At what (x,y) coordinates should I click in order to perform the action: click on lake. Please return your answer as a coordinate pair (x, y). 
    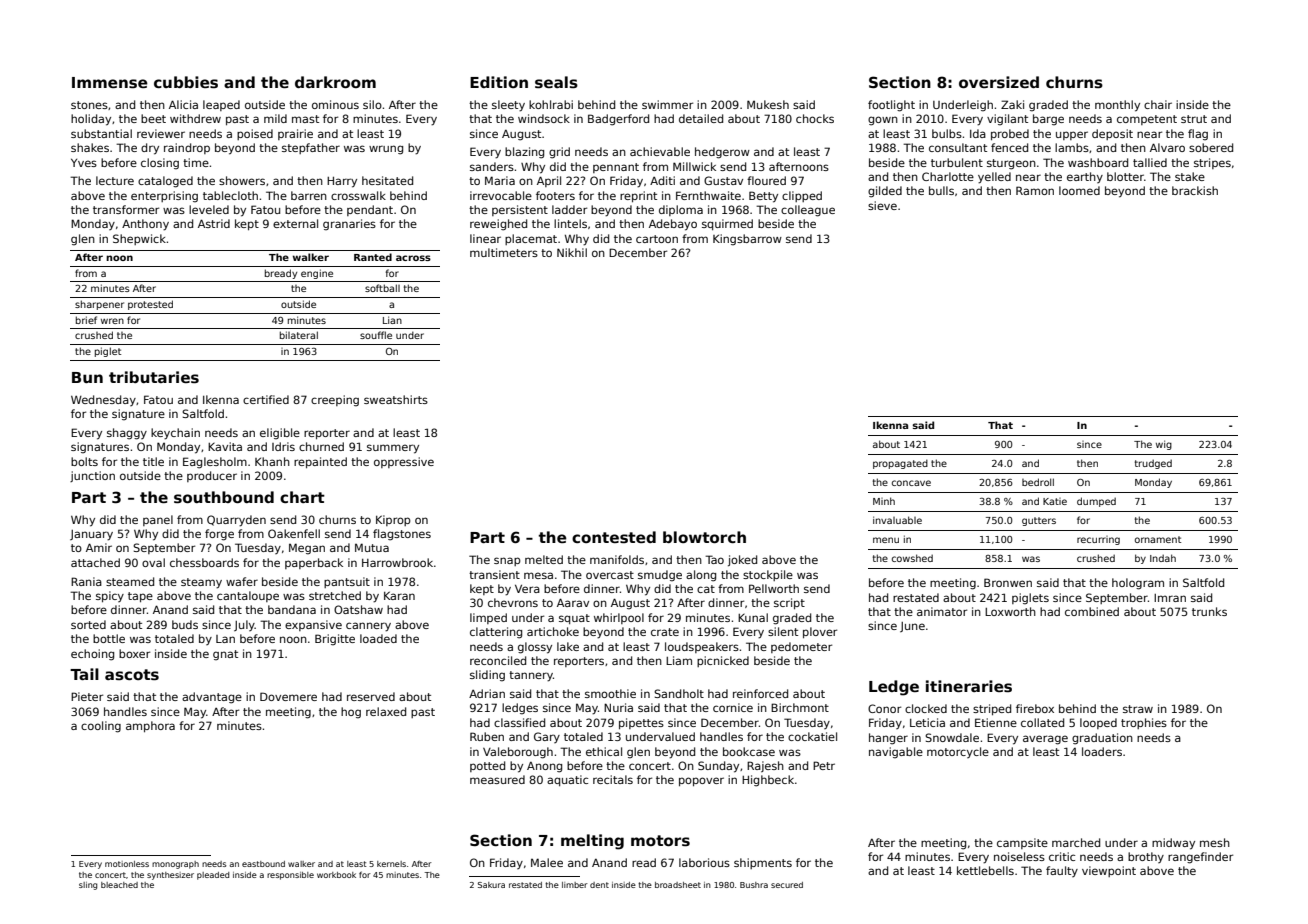
    Looking at the image, I should click on (568, 646).
